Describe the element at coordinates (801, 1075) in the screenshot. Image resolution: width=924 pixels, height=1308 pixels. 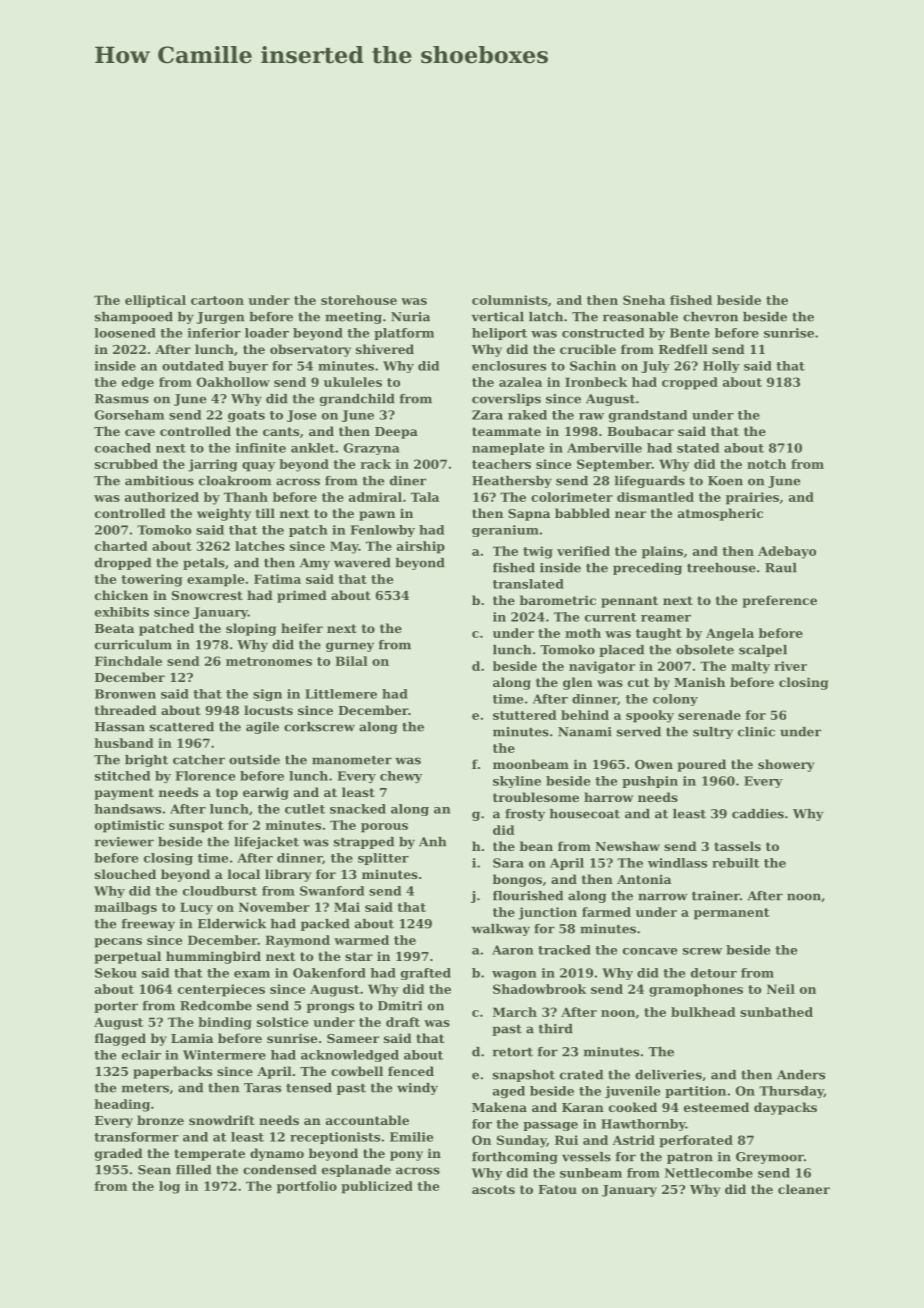
I see `Anders` at that location.
